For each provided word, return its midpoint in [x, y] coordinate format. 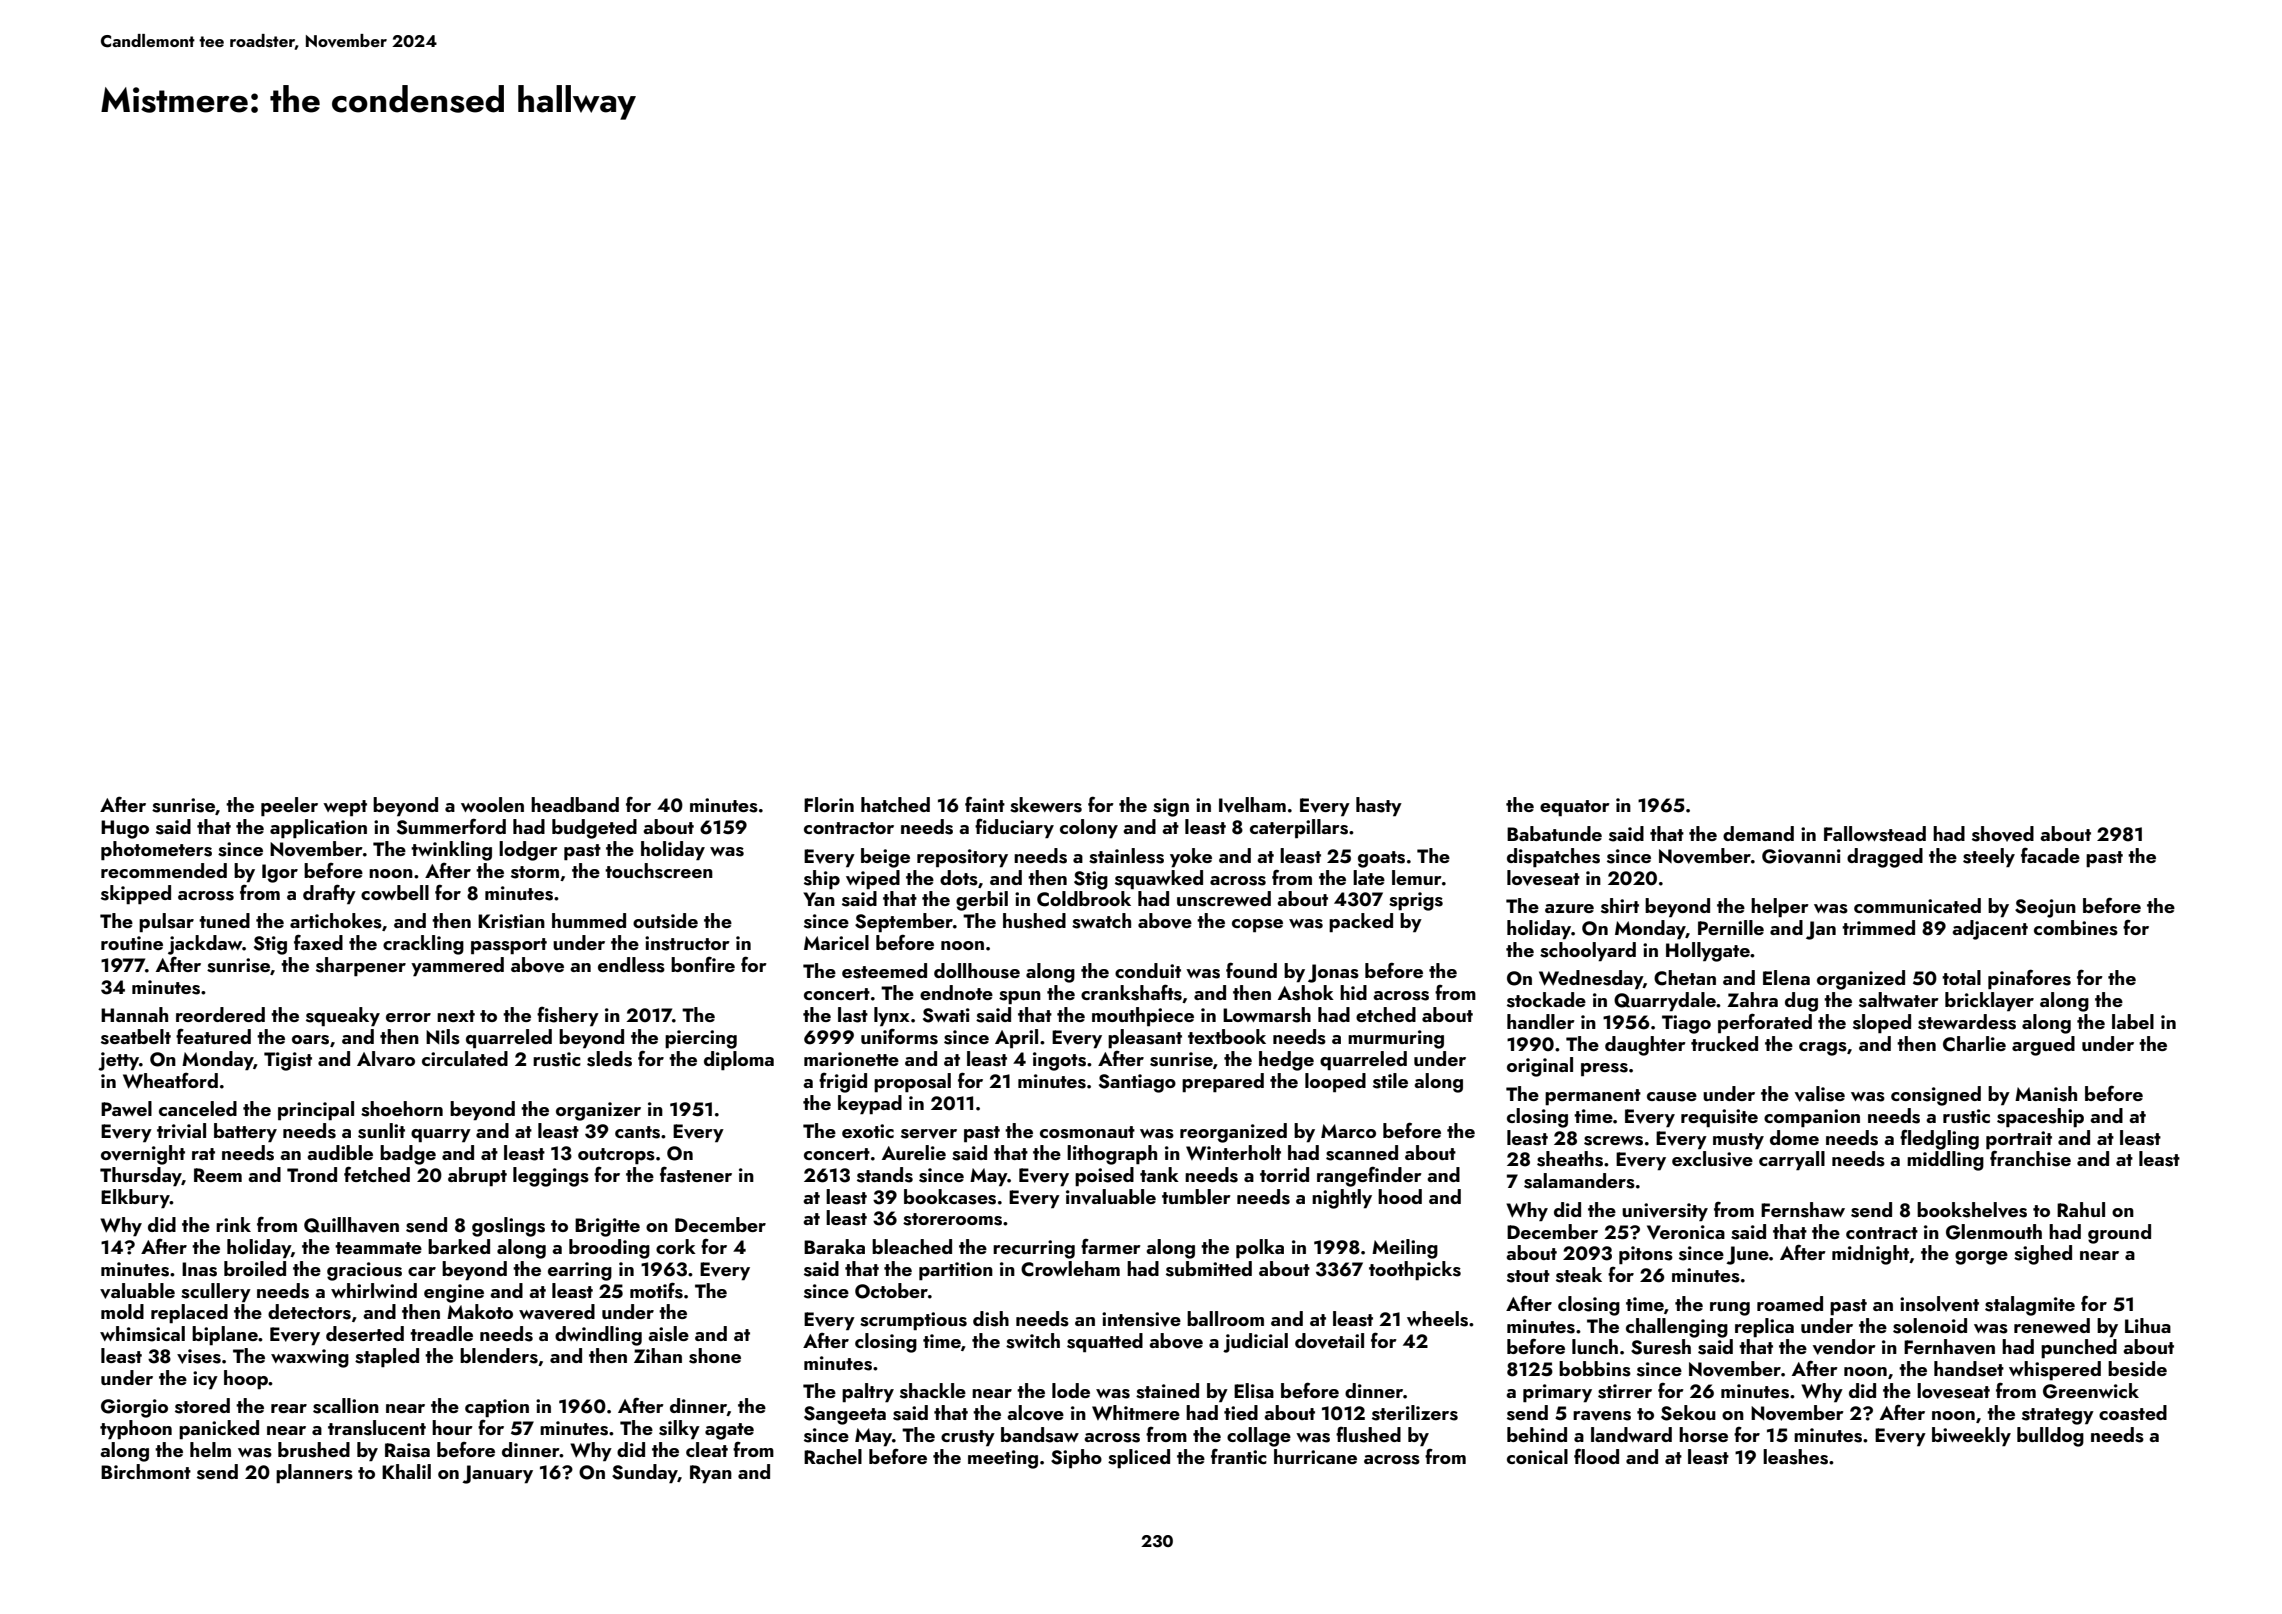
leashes [1795, 1457]
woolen [492, 804]
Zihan [658, 1355]
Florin [829, 804]
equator [1575, 808]
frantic [1239, 1456]
